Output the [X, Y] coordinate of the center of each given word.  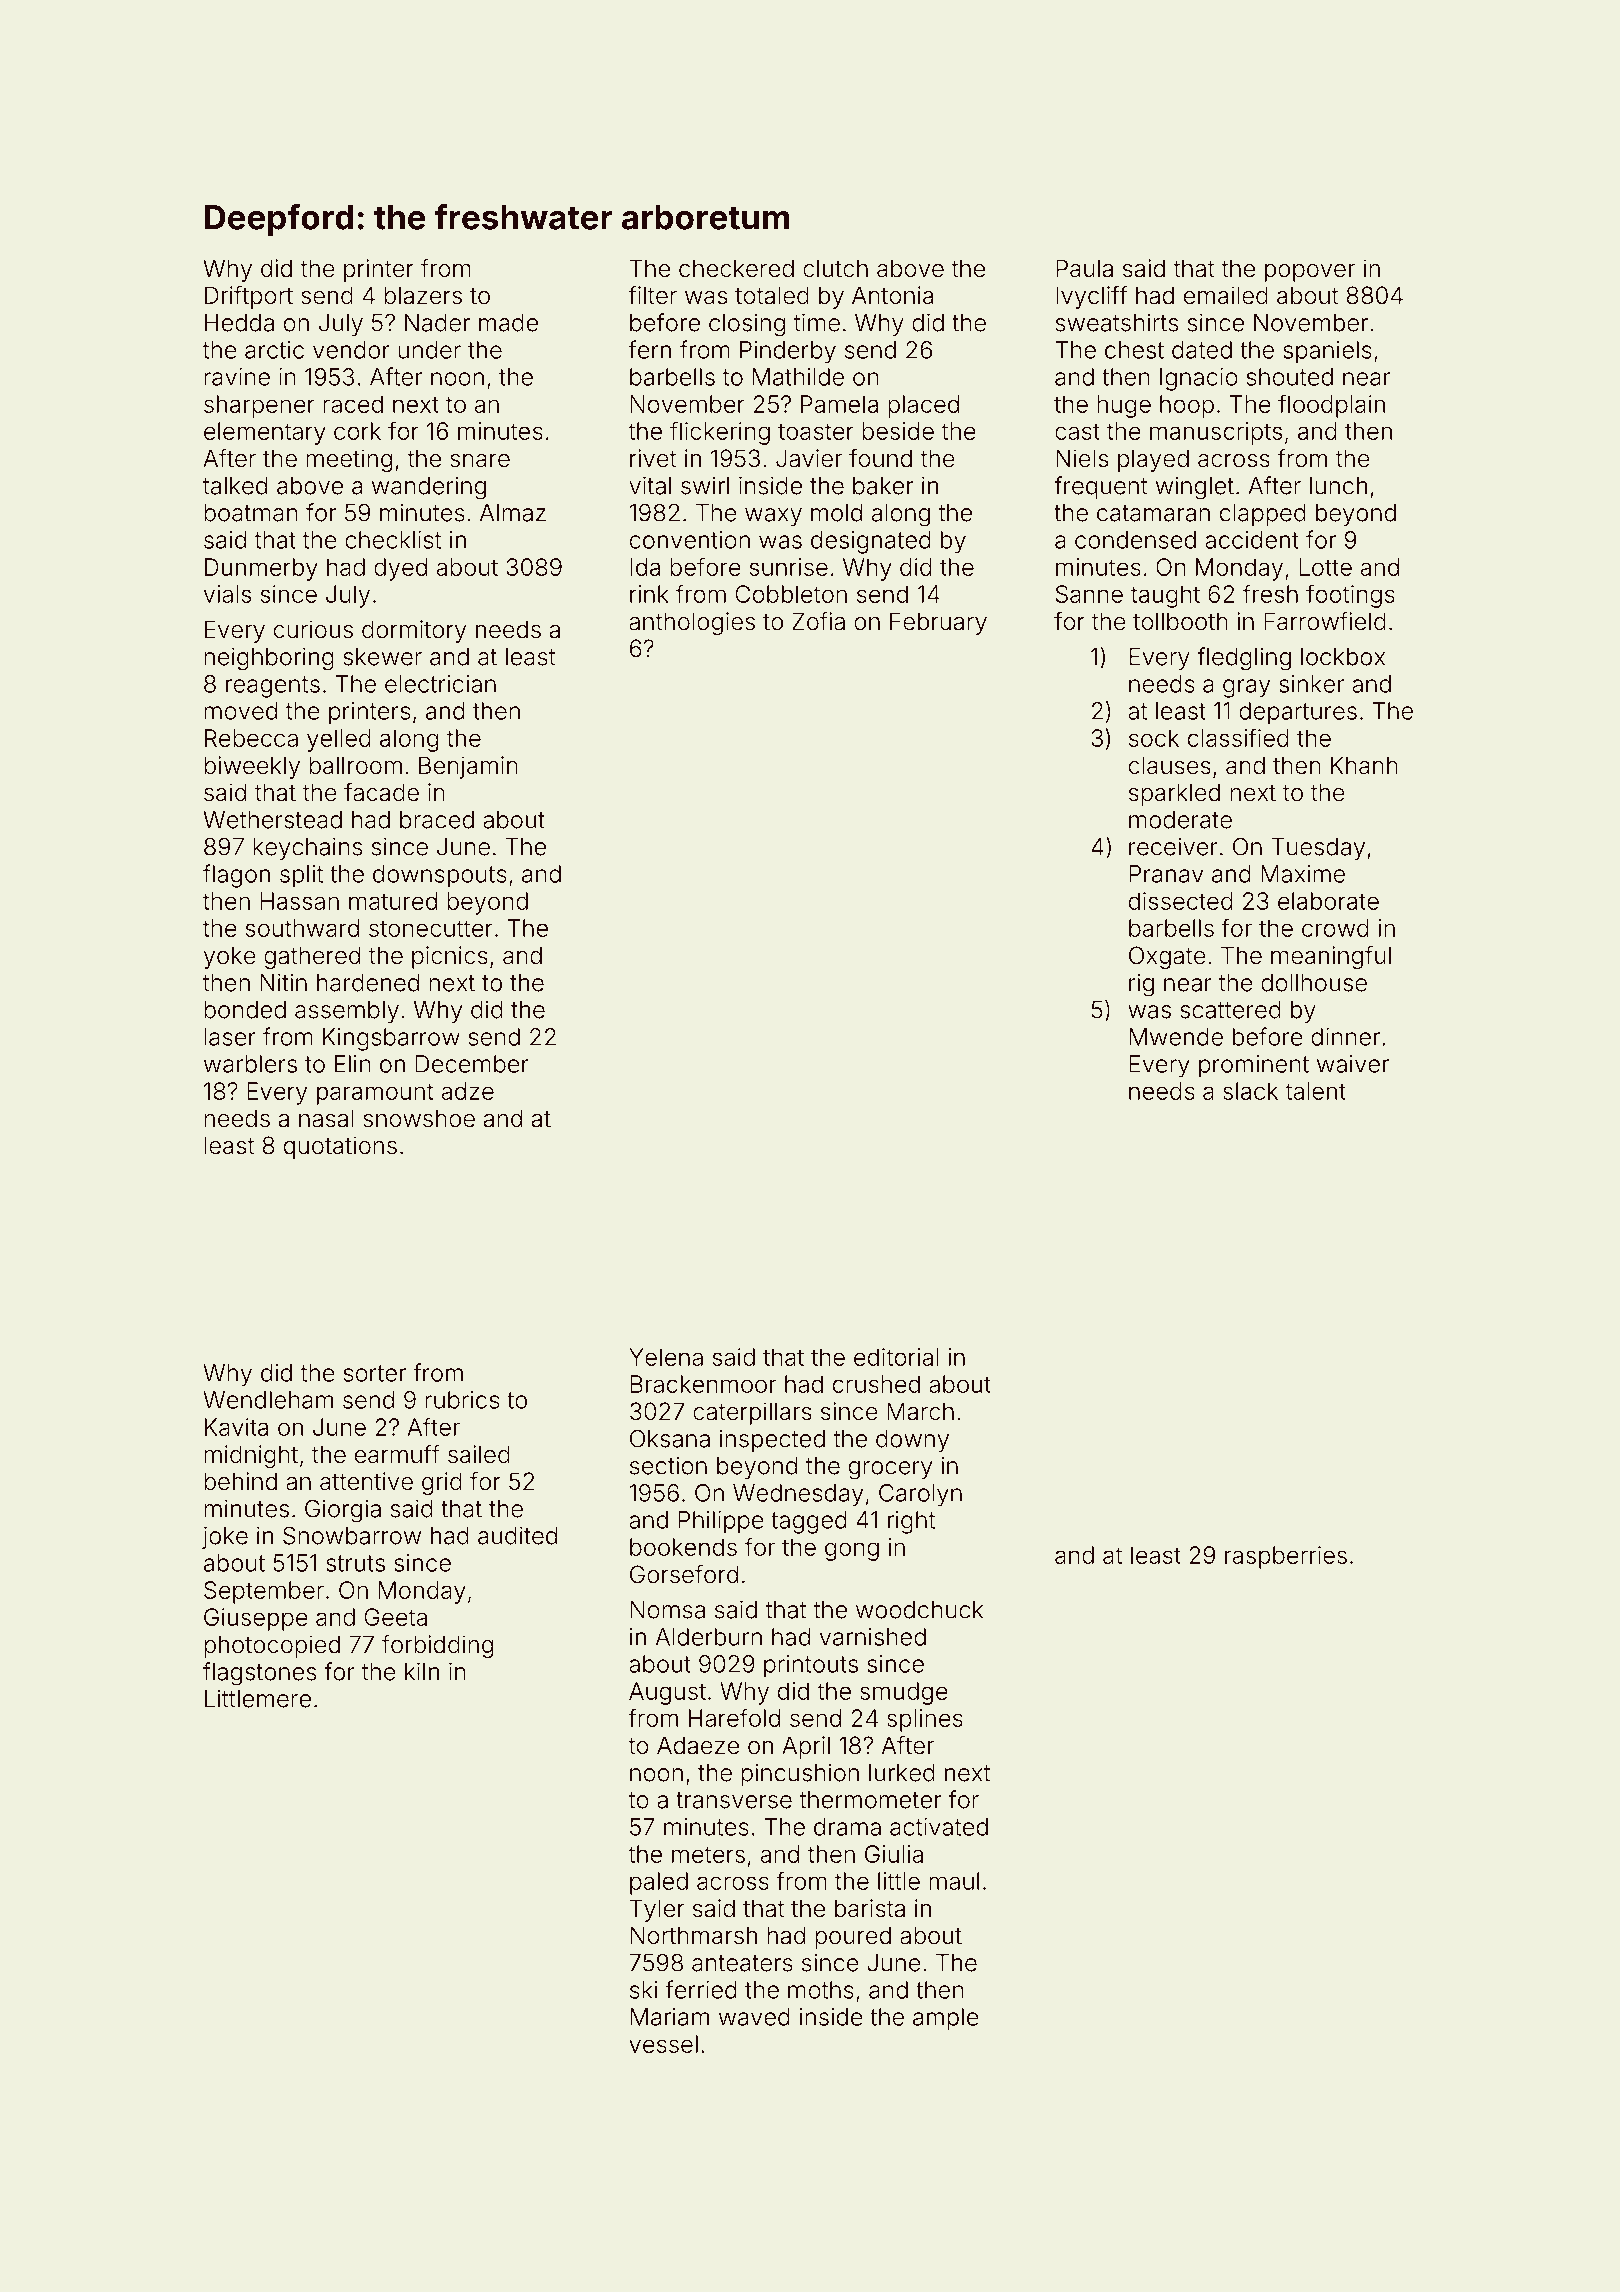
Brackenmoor [703, 1384]
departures [1298, 713]
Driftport [249, 297]
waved [754, 2017]
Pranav [1166, 874]
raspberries [1286, 1557]
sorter [375, 1373]
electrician [440, 684]
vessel [663, 2044]
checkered [736, 268]
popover [1310, 273]
